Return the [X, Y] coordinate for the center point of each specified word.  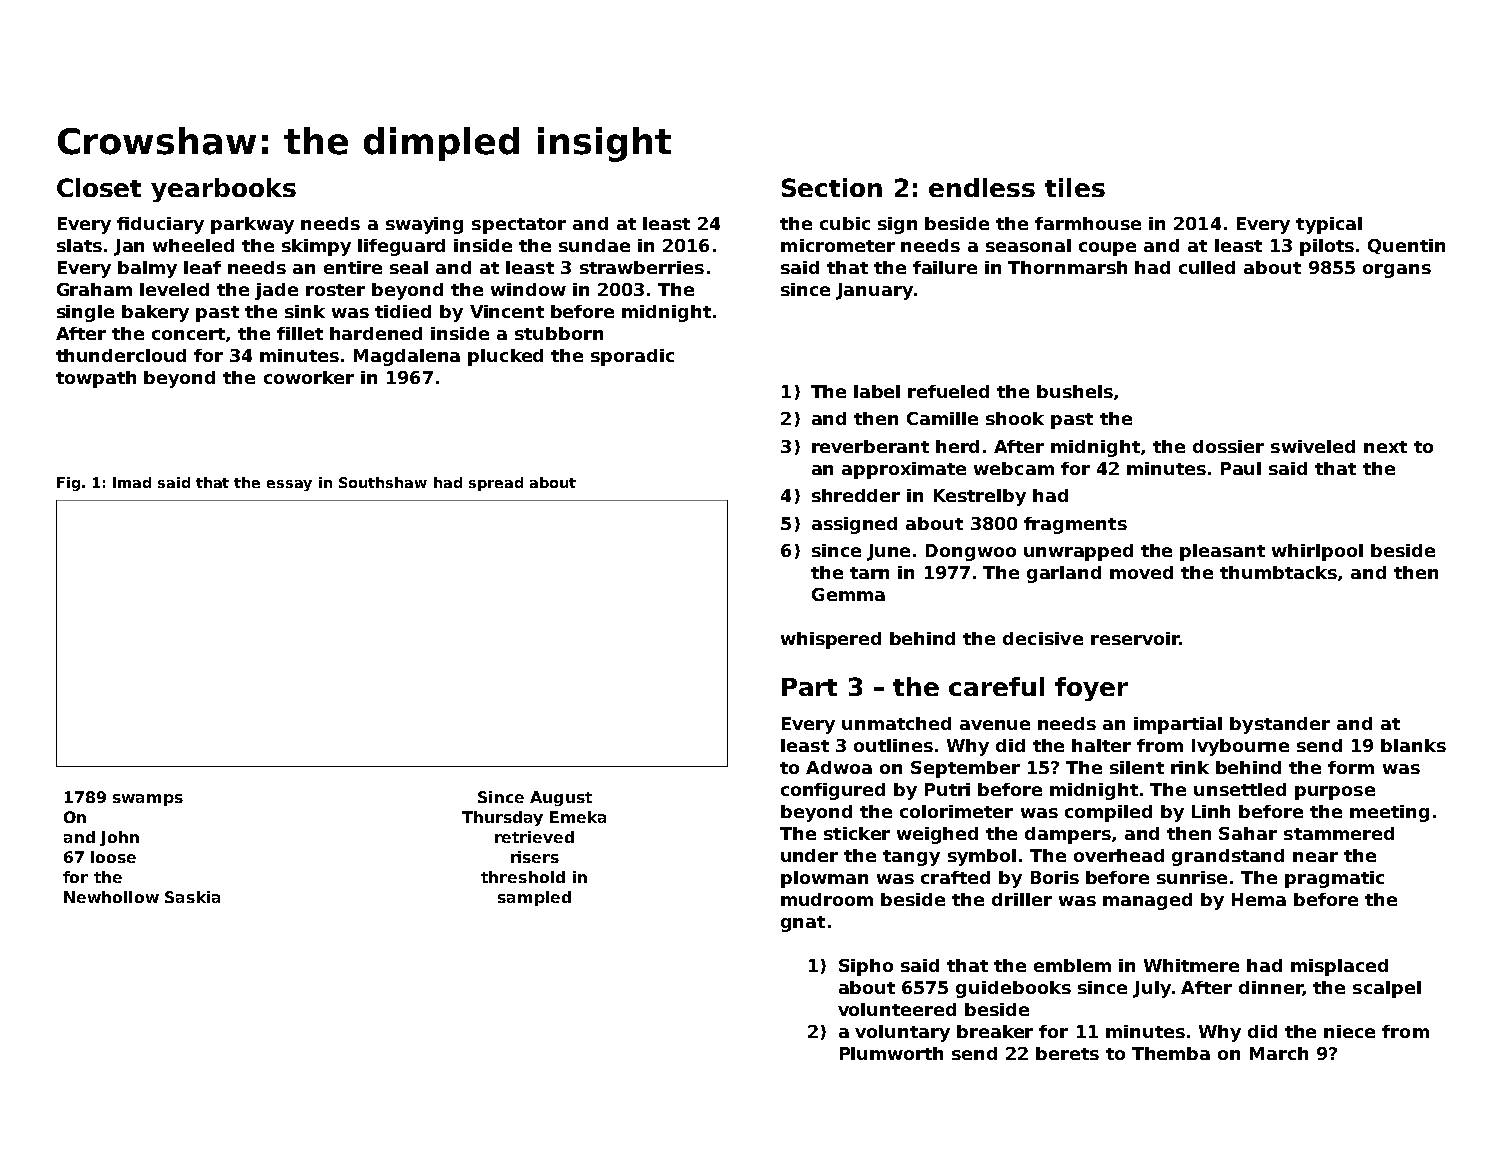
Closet [99, 187]
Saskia [192, 897]
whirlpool [1317, 552]
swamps [148, 800]
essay [289, 485]
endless [982, 187]
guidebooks [1013, 989]
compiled [1108, 813]
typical [1329, 225]
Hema [1259, 899]
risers [535, 857]
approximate [904, 470]
